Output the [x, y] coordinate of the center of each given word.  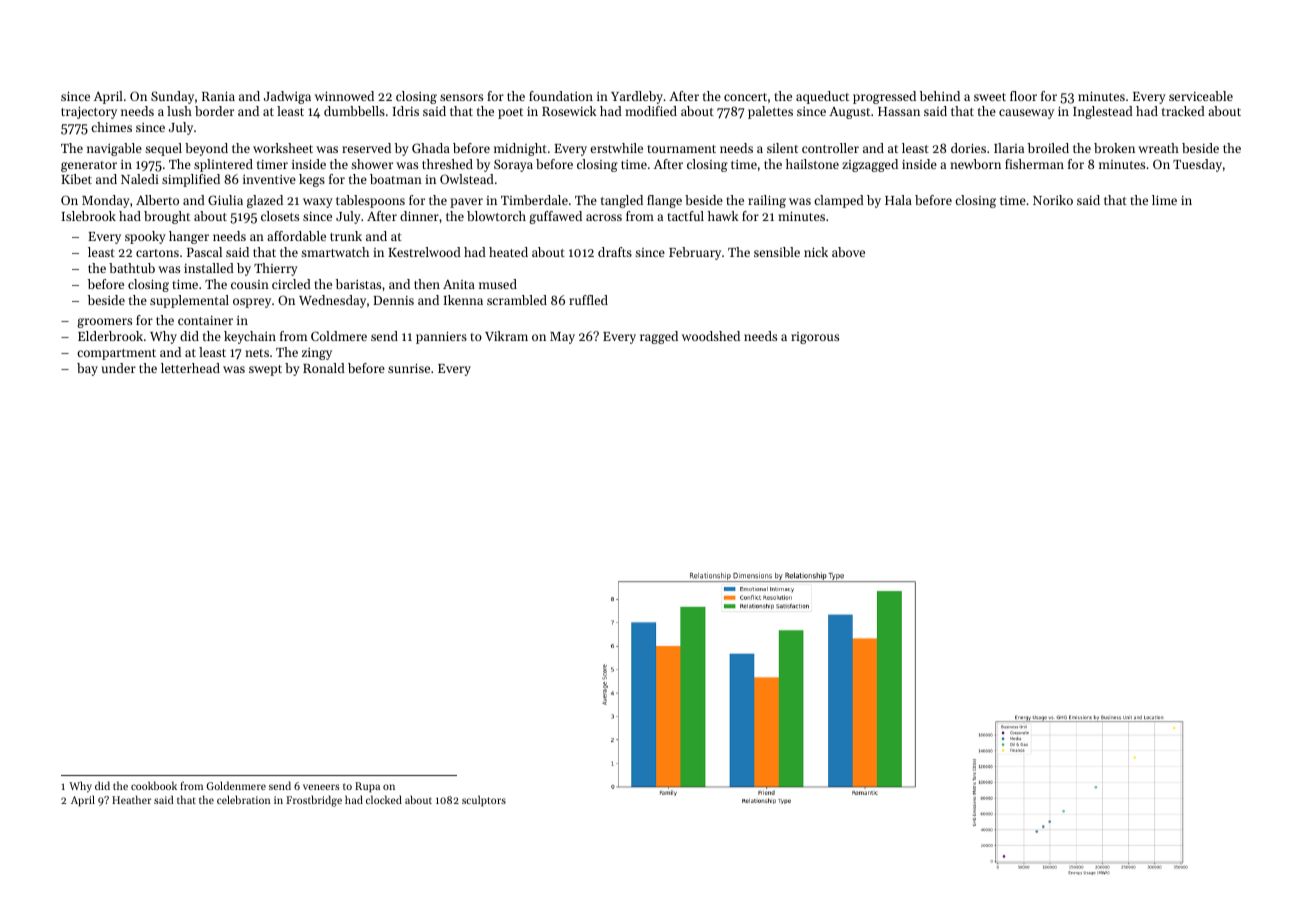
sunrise [409, 368]
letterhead [190, 368]
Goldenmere [236, 785]
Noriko [1053, 200]
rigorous [815, 338]
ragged [659, 337]
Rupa [367, 787]
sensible [777, 252]
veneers [321, 787]
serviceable [1201, 96]
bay [87, 369]
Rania [218, 96]
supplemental [189, 301]
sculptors [484, 801]
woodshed [711, 336]
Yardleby [637, 97]
